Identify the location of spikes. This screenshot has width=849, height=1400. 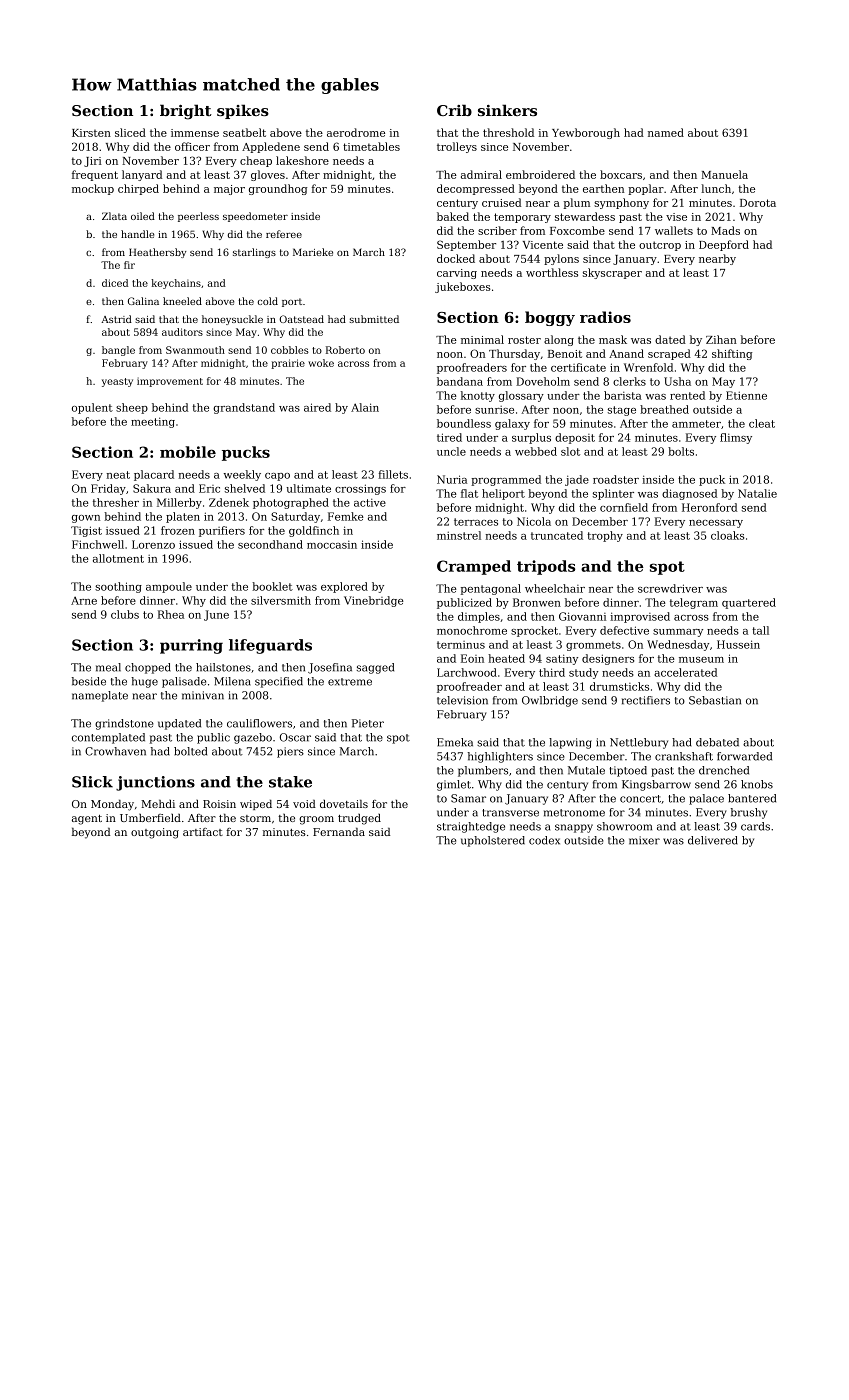
(243, 111).
